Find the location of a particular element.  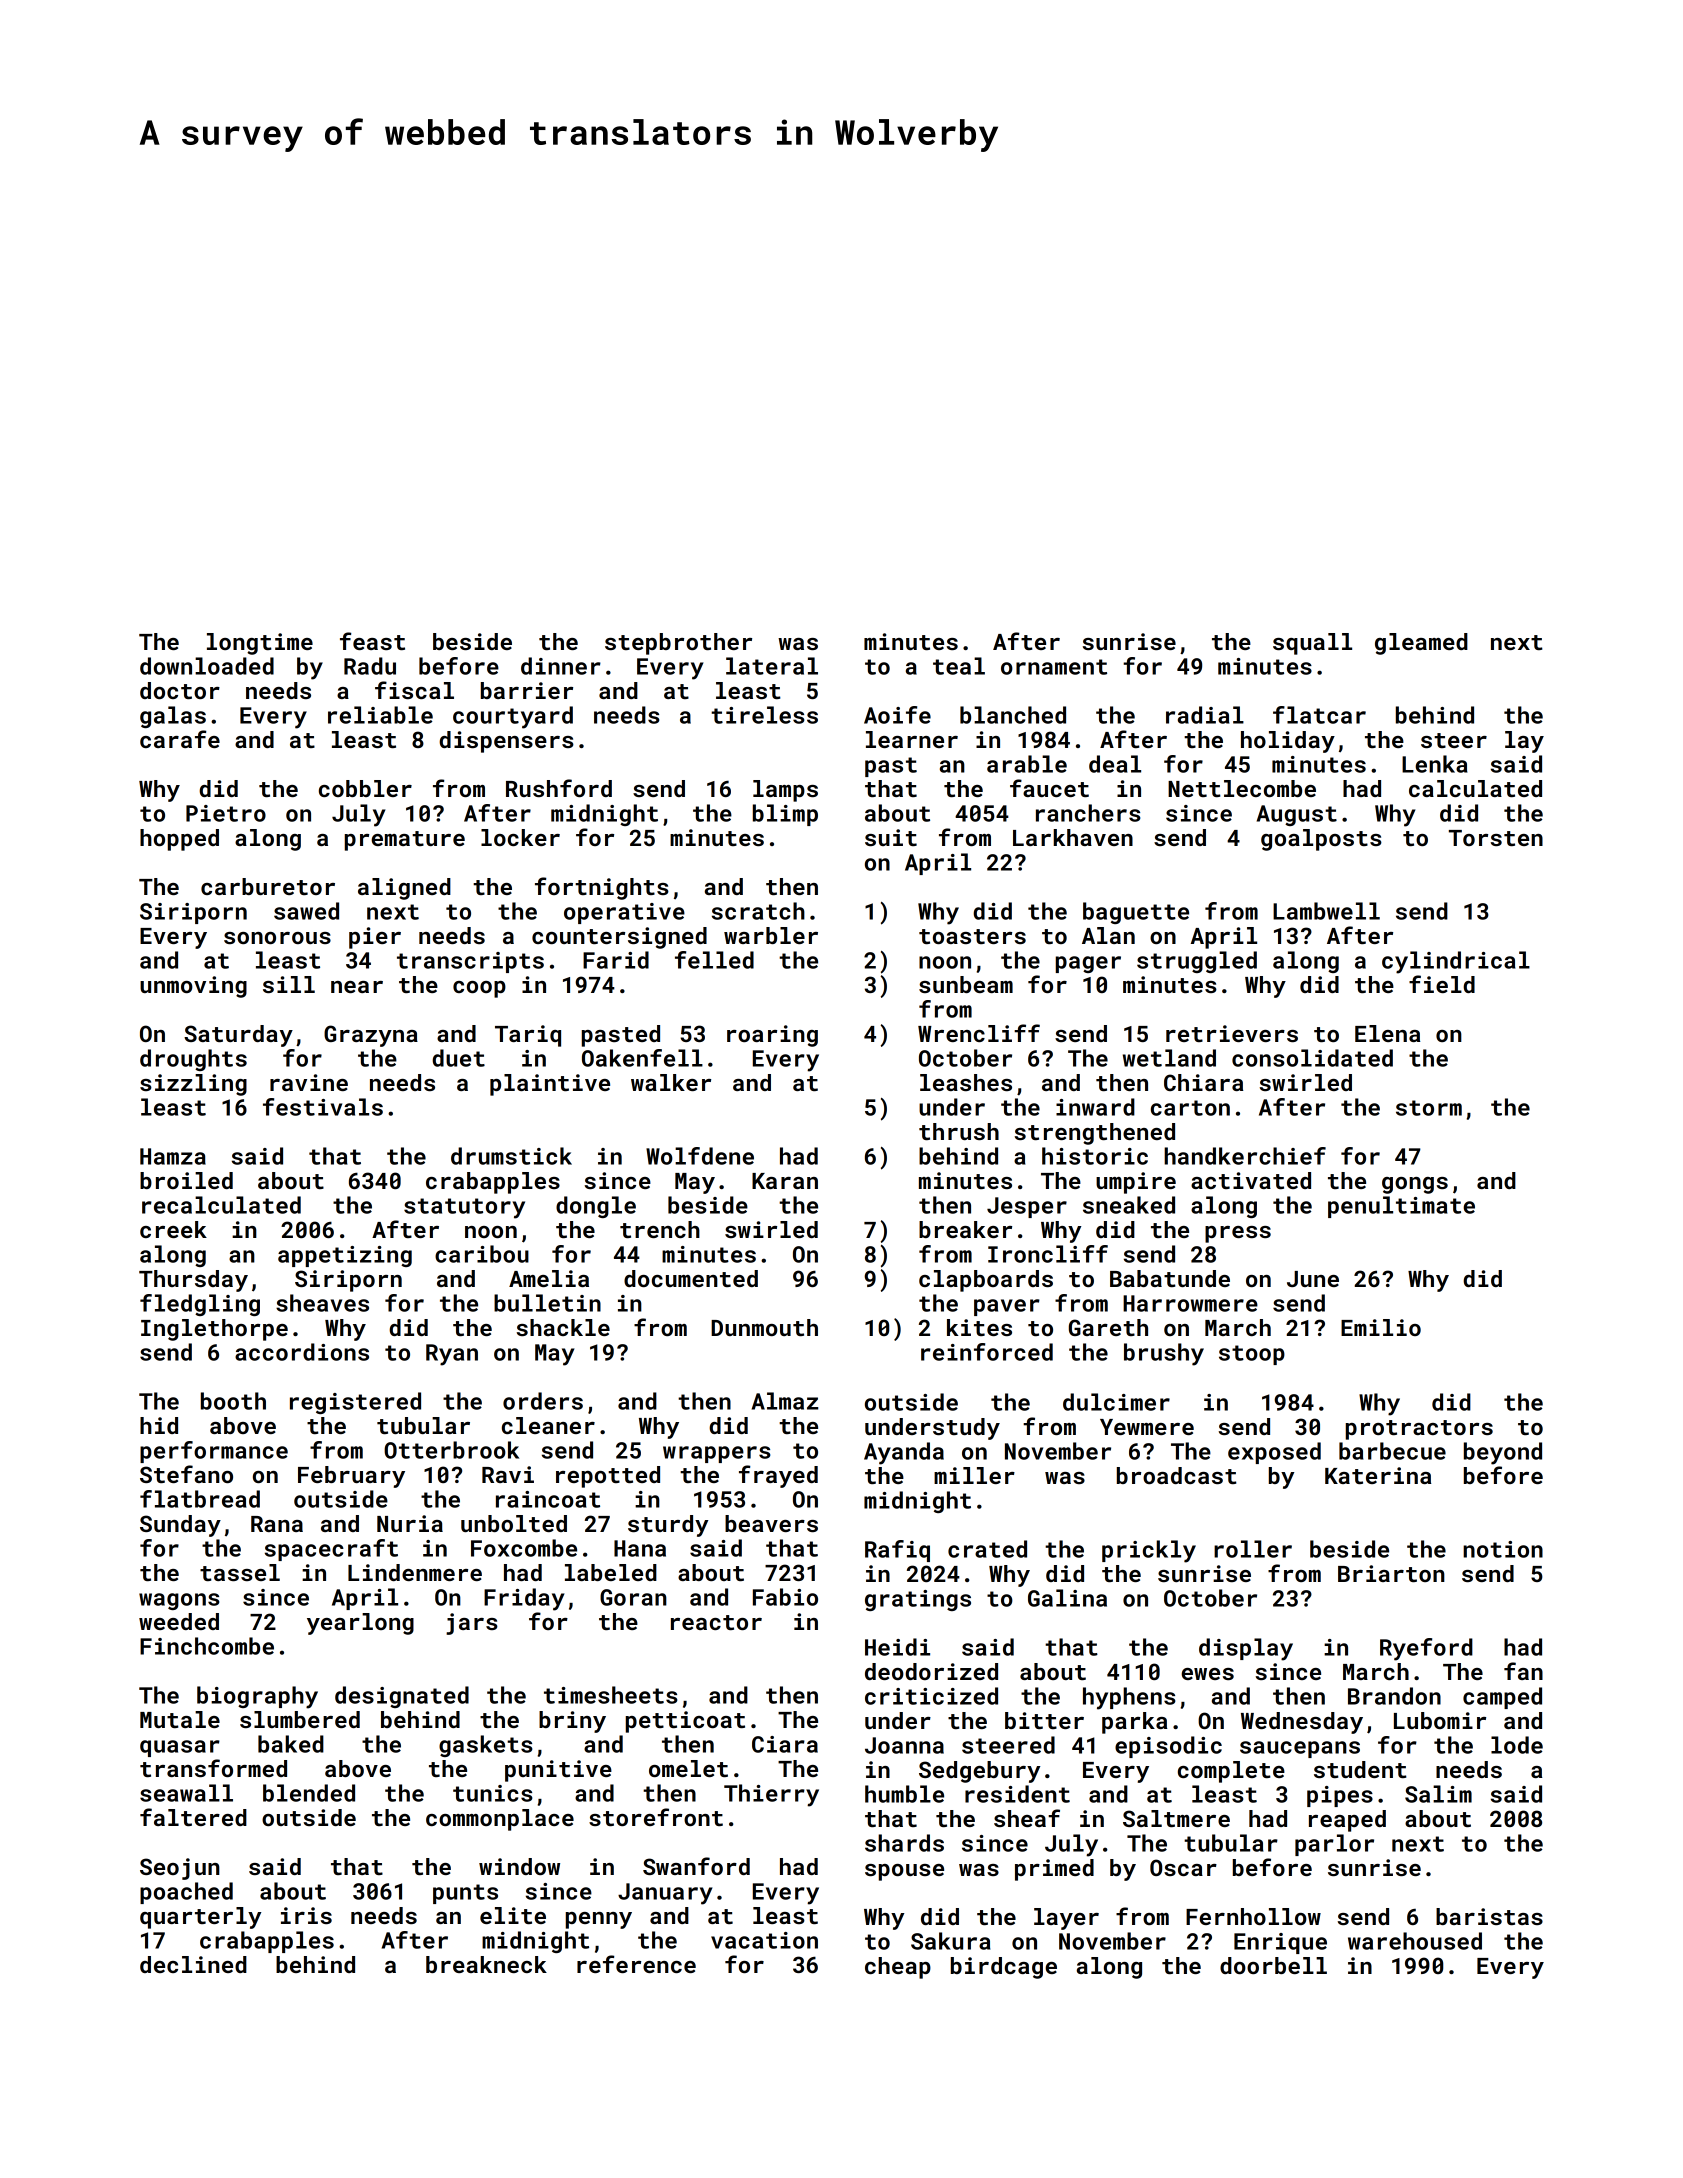

Lenka is located at coordinates (1434, 764).
